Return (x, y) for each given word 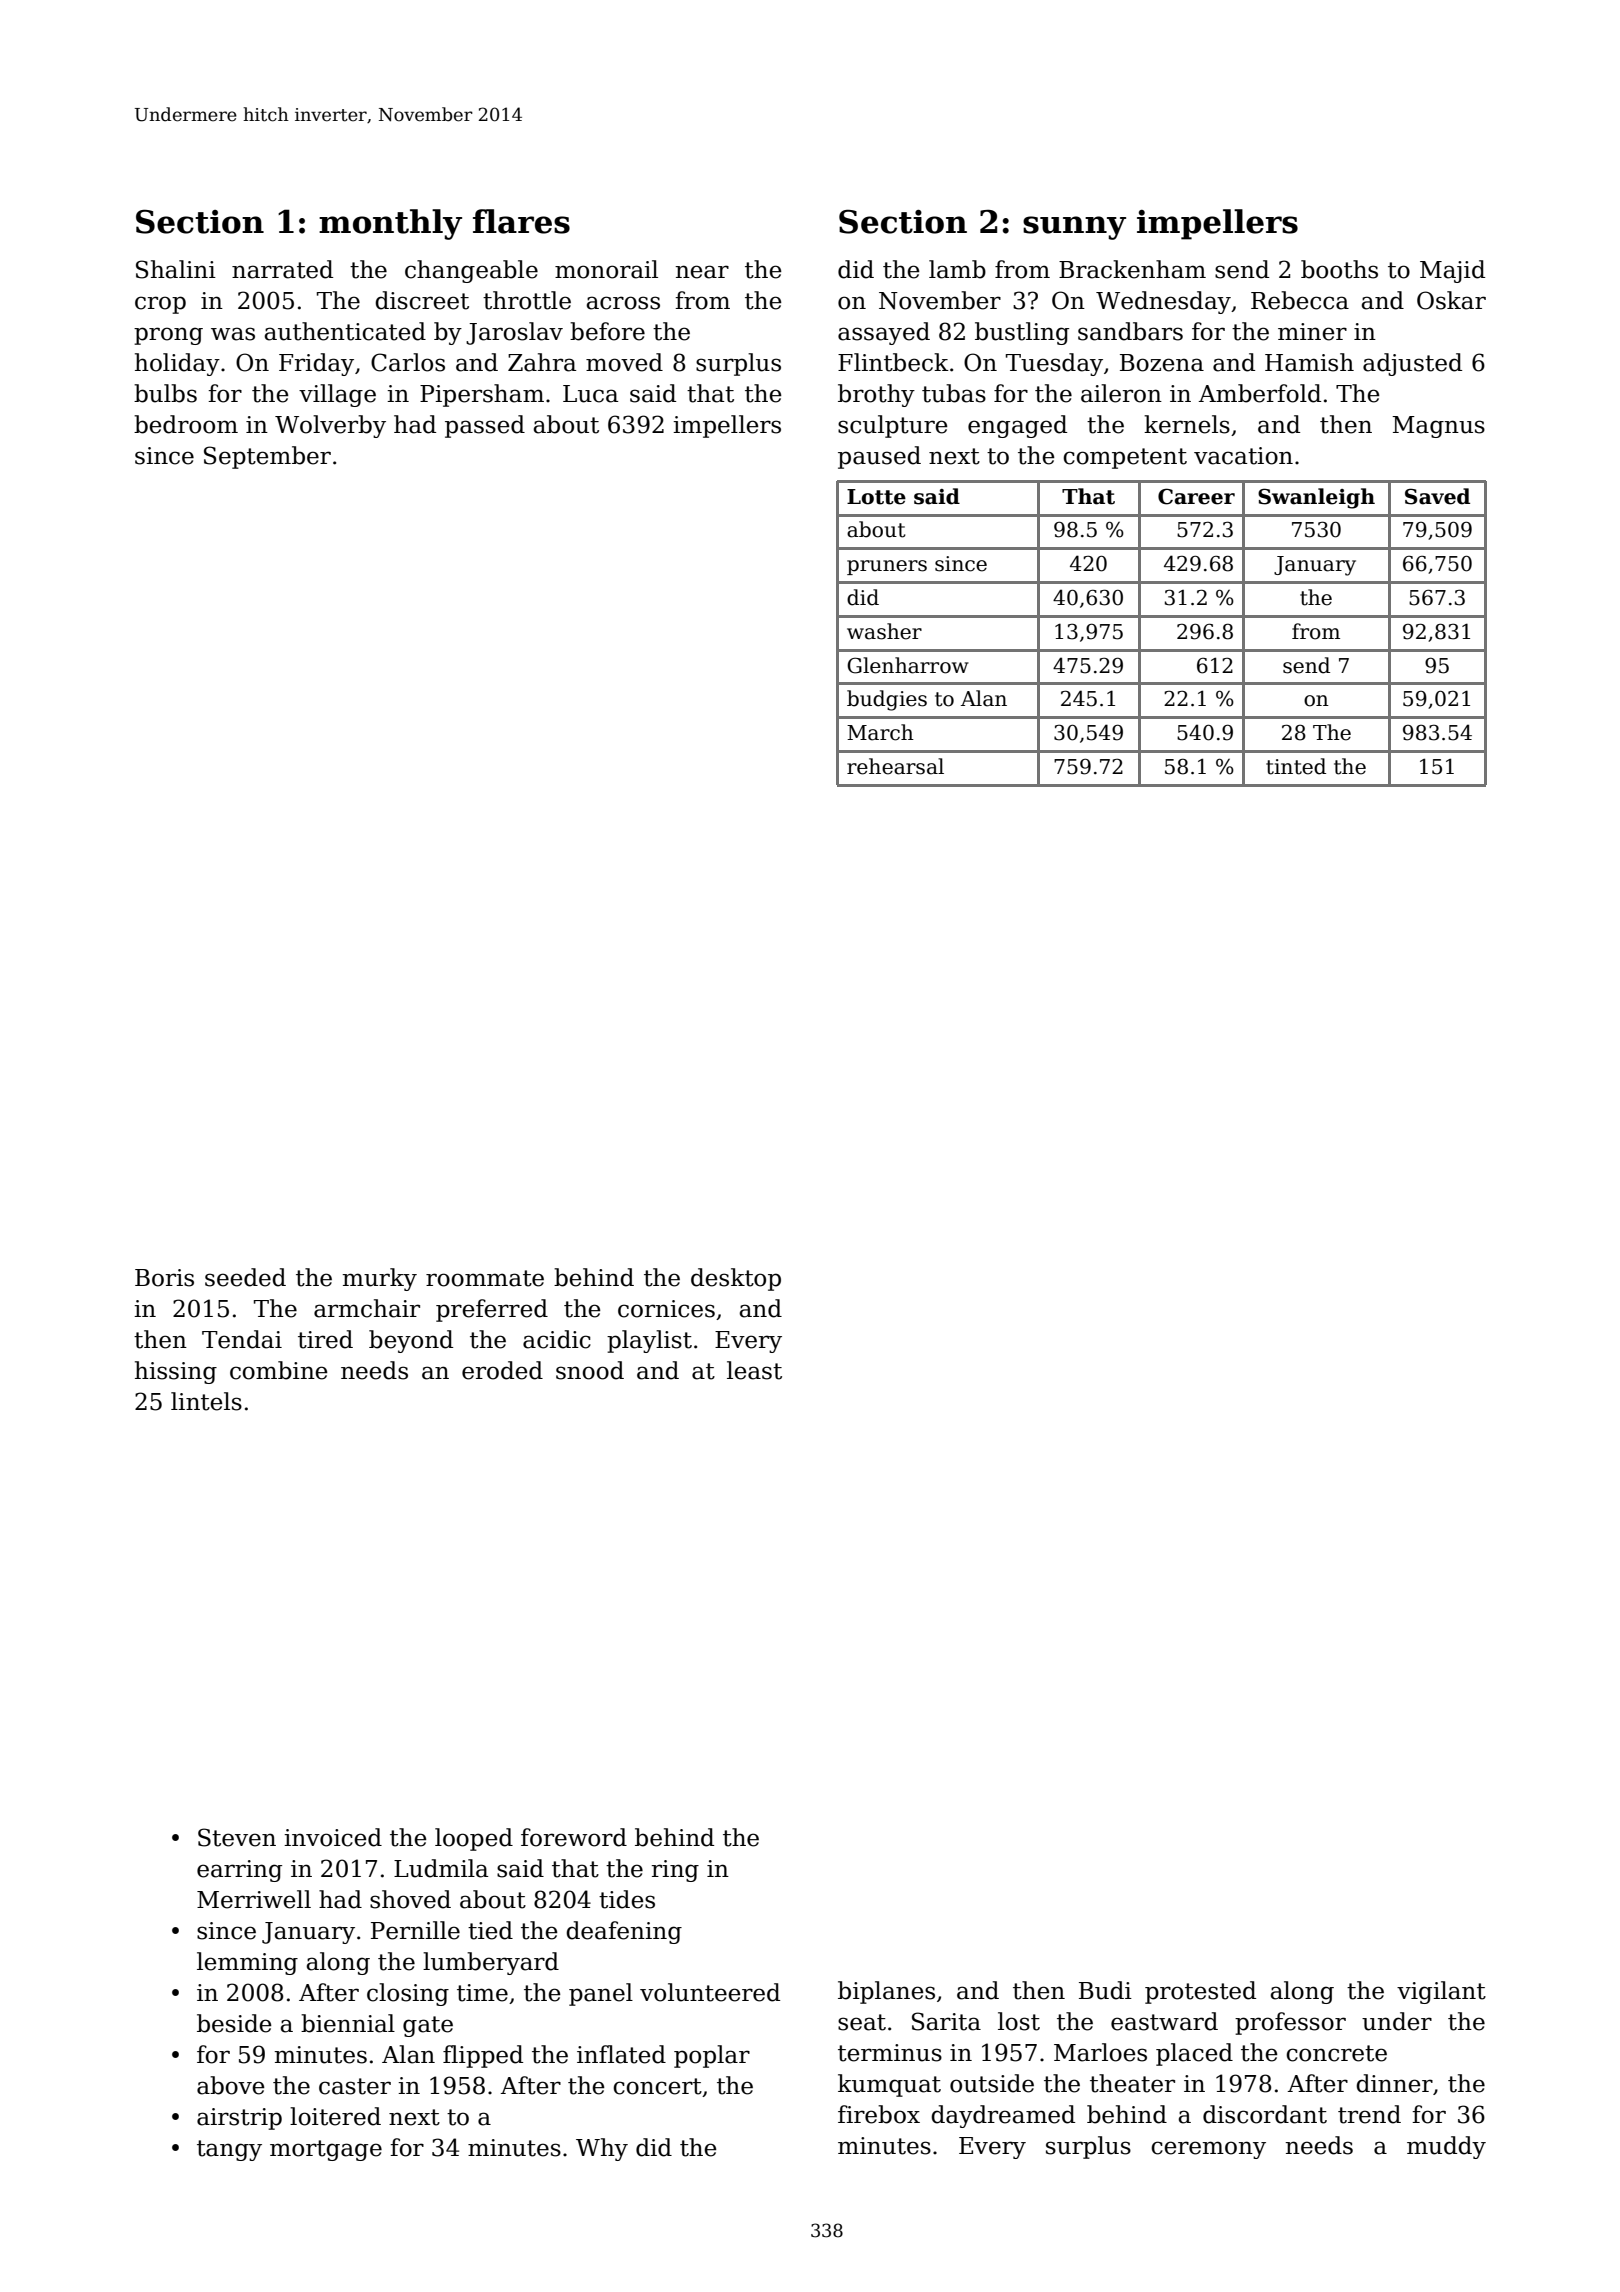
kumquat (889, 2085)
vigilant (1441, 1992)
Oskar (1451, 300)
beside (234, 2023)
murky (379, 1279)
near (702, 272)
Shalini (176, 269)
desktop (736, 1279)
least (754, 1370)
